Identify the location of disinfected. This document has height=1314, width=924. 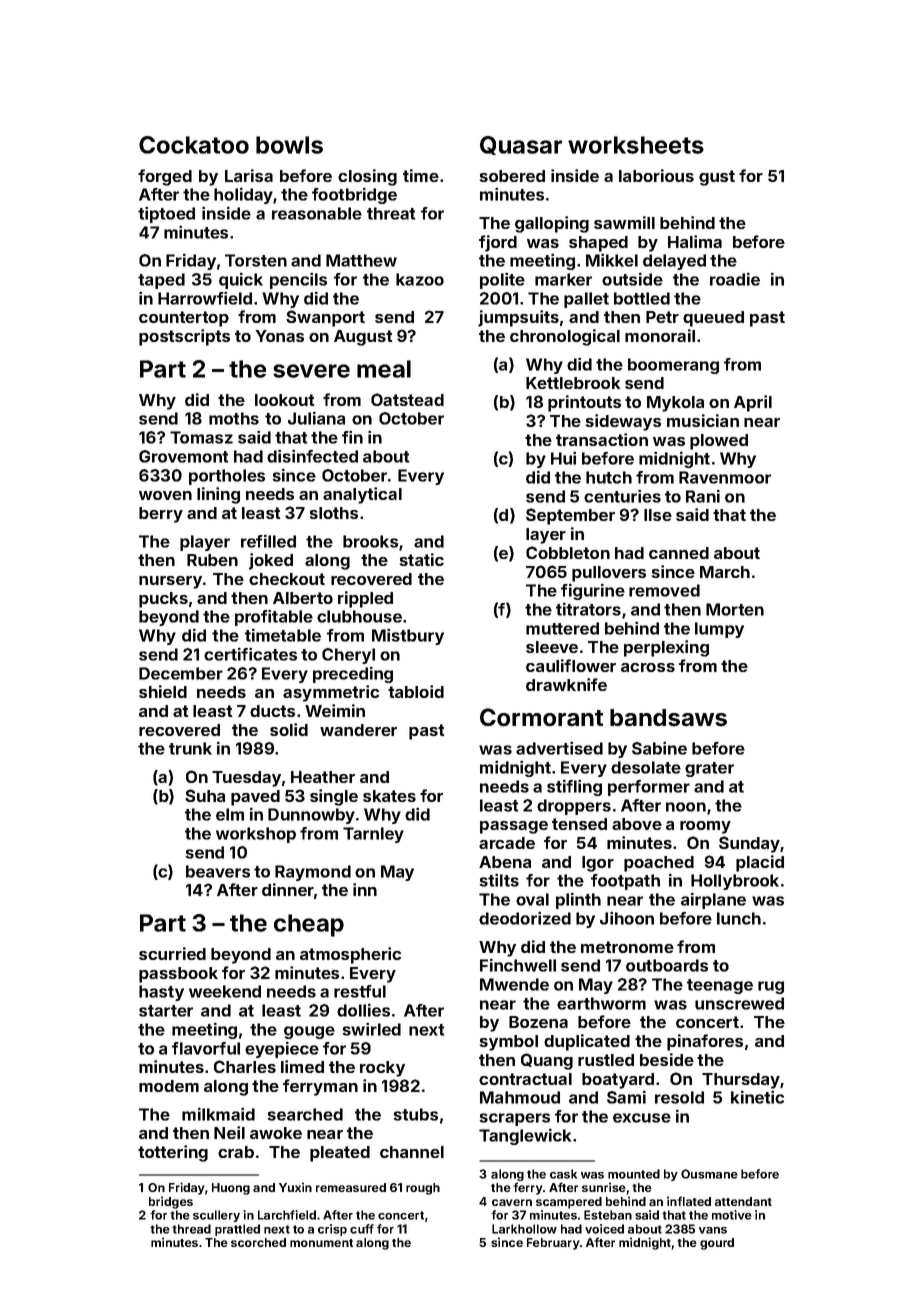
(312, 456).
